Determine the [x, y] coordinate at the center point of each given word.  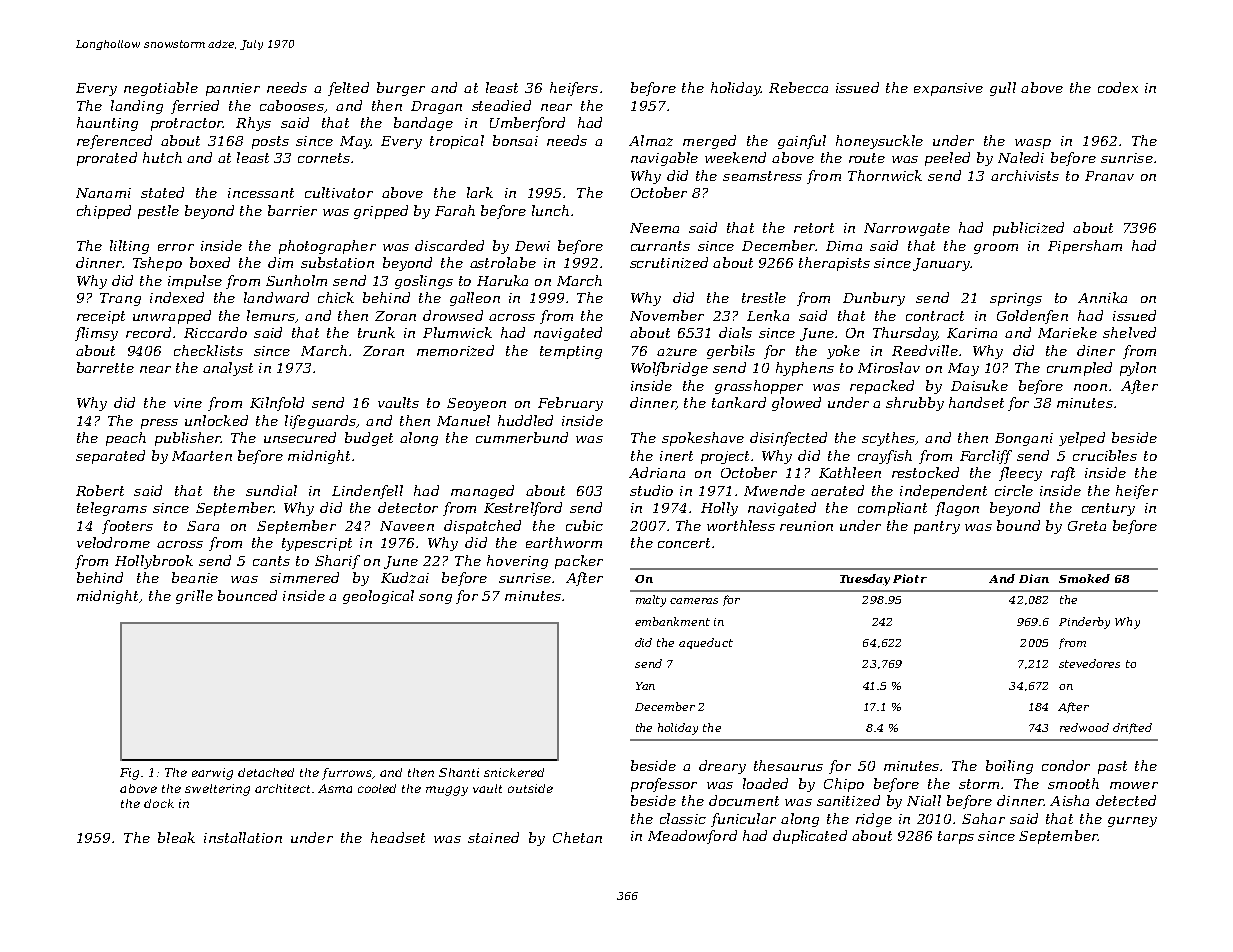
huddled [525, 420]
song [435, 599]
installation [243, 837]
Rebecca [798, 87]
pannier [233, 89]
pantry [937, 527]
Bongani [1024, 439]
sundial [271, 490]
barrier [292, 210]
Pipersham [1085, 247]
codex [1118, 87]
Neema [654, 228]
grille [194, 597]
